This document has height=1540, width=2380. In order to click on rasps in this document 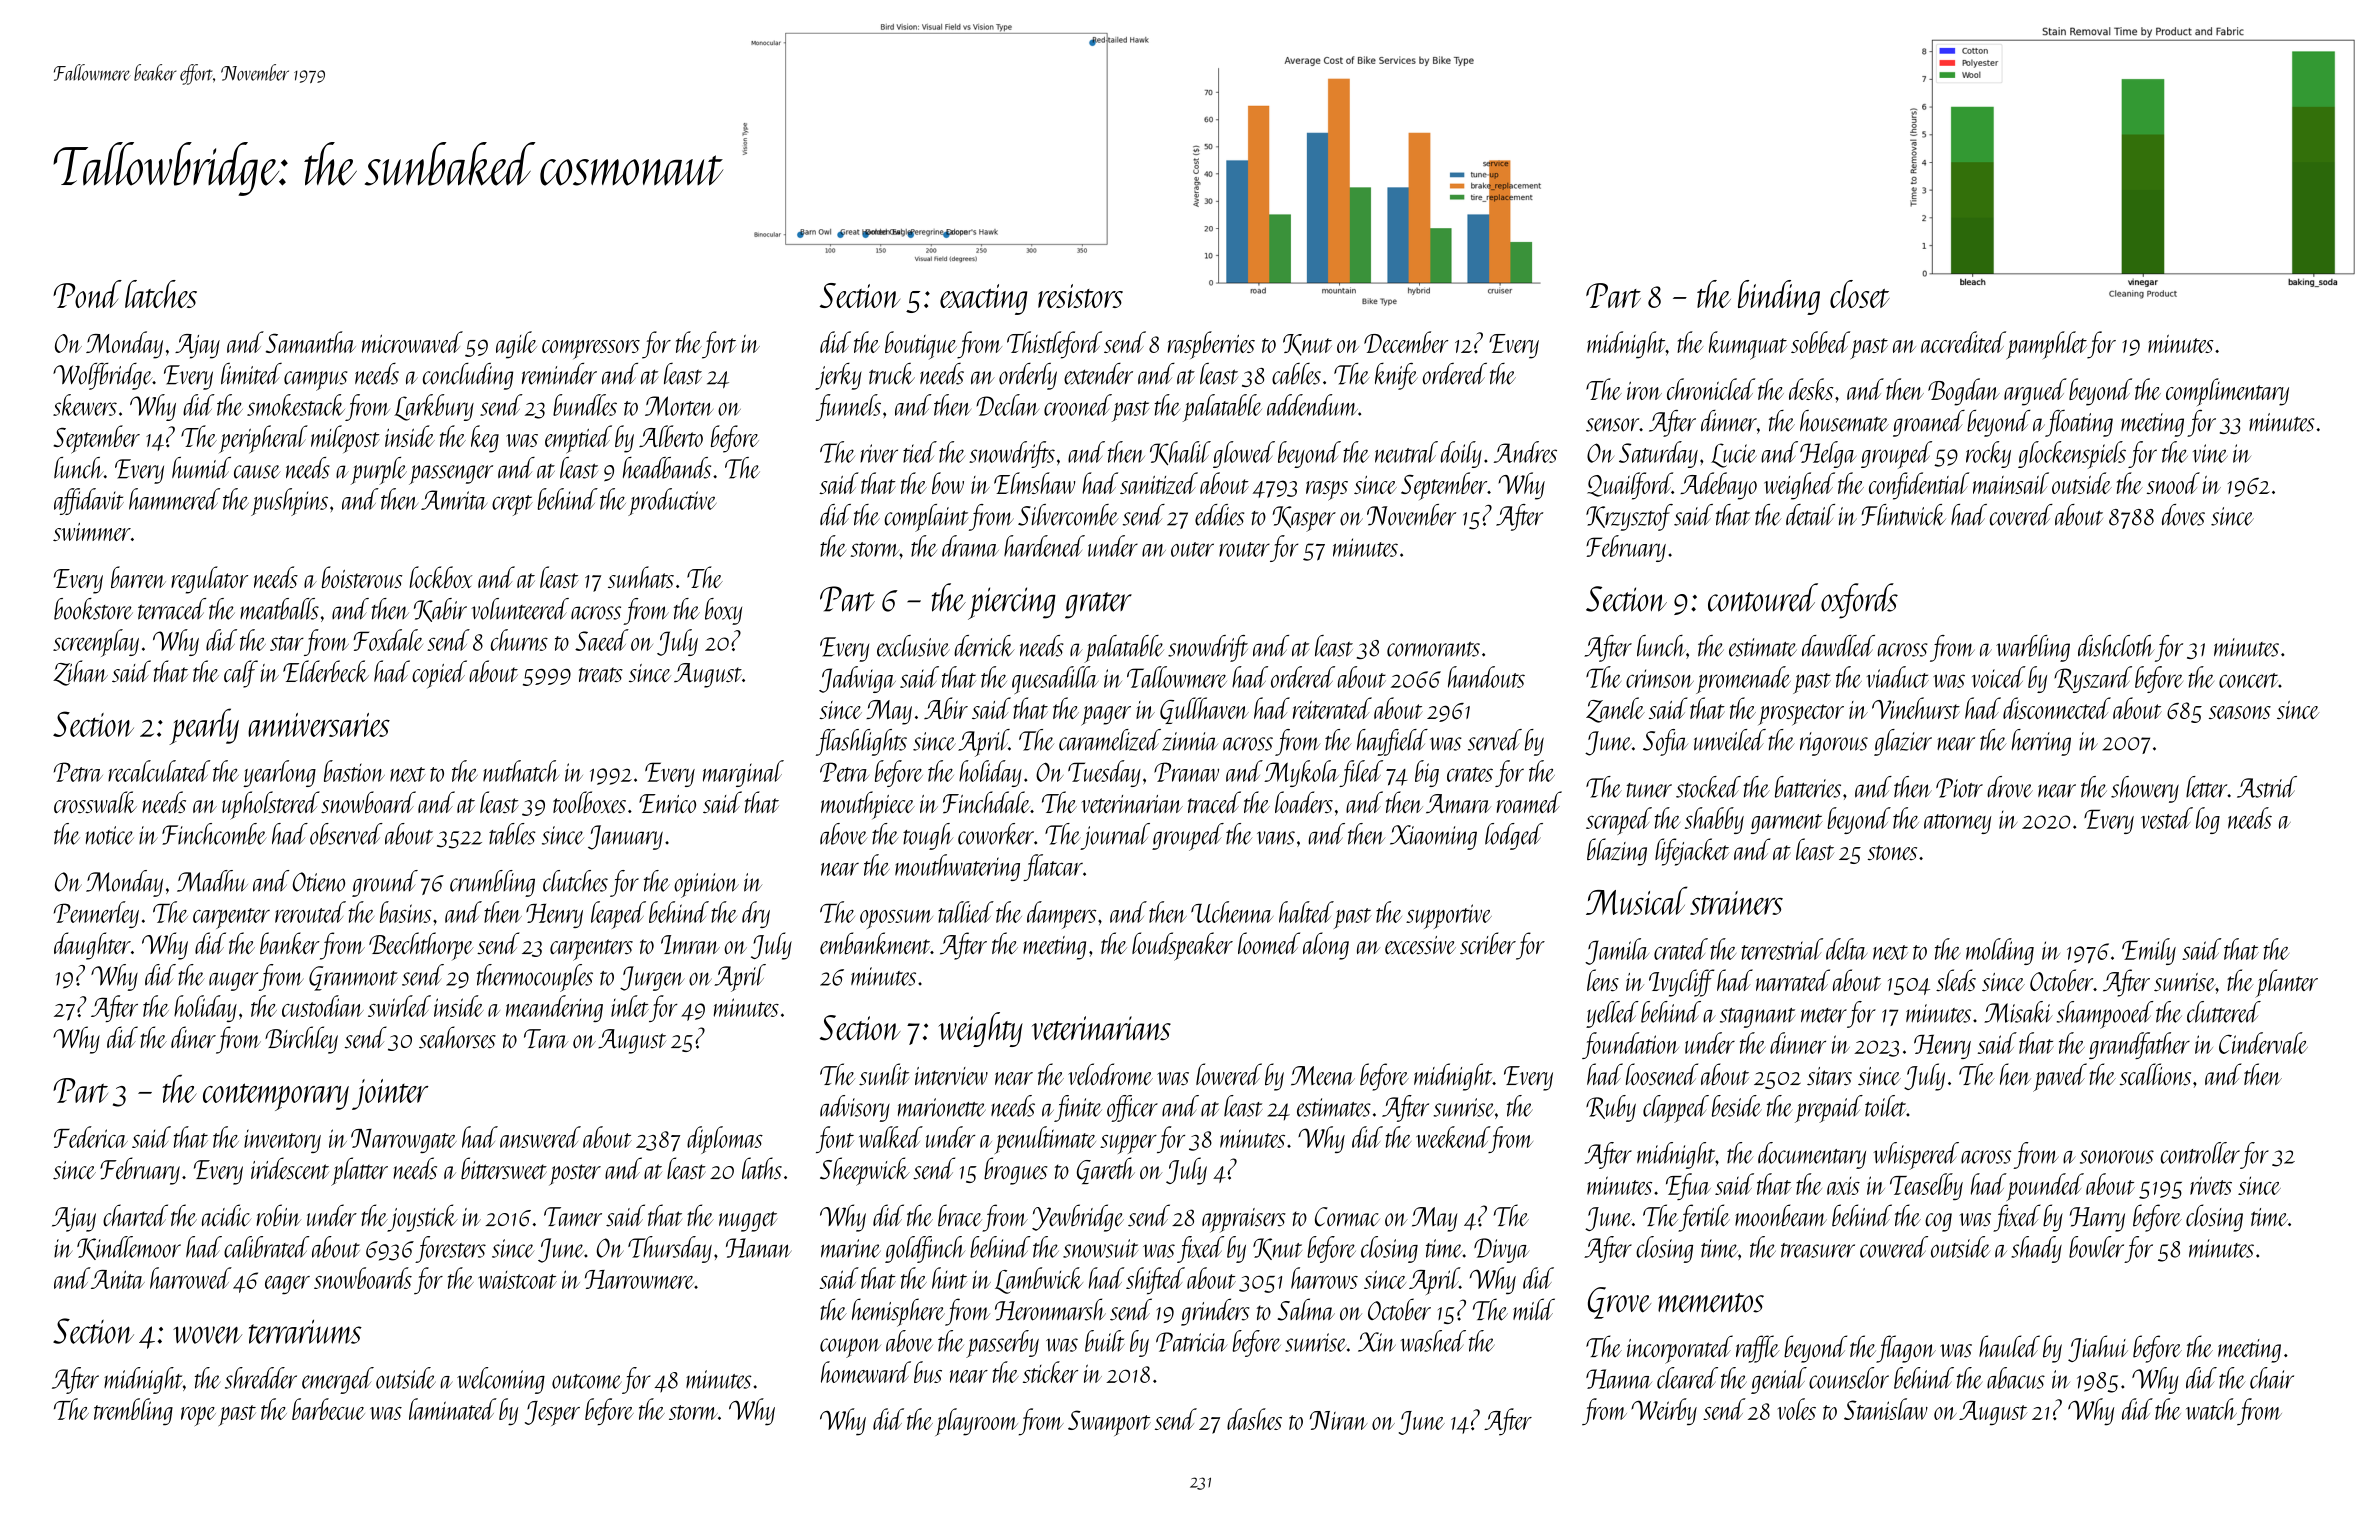, I will do `click(1327, 491)`.
